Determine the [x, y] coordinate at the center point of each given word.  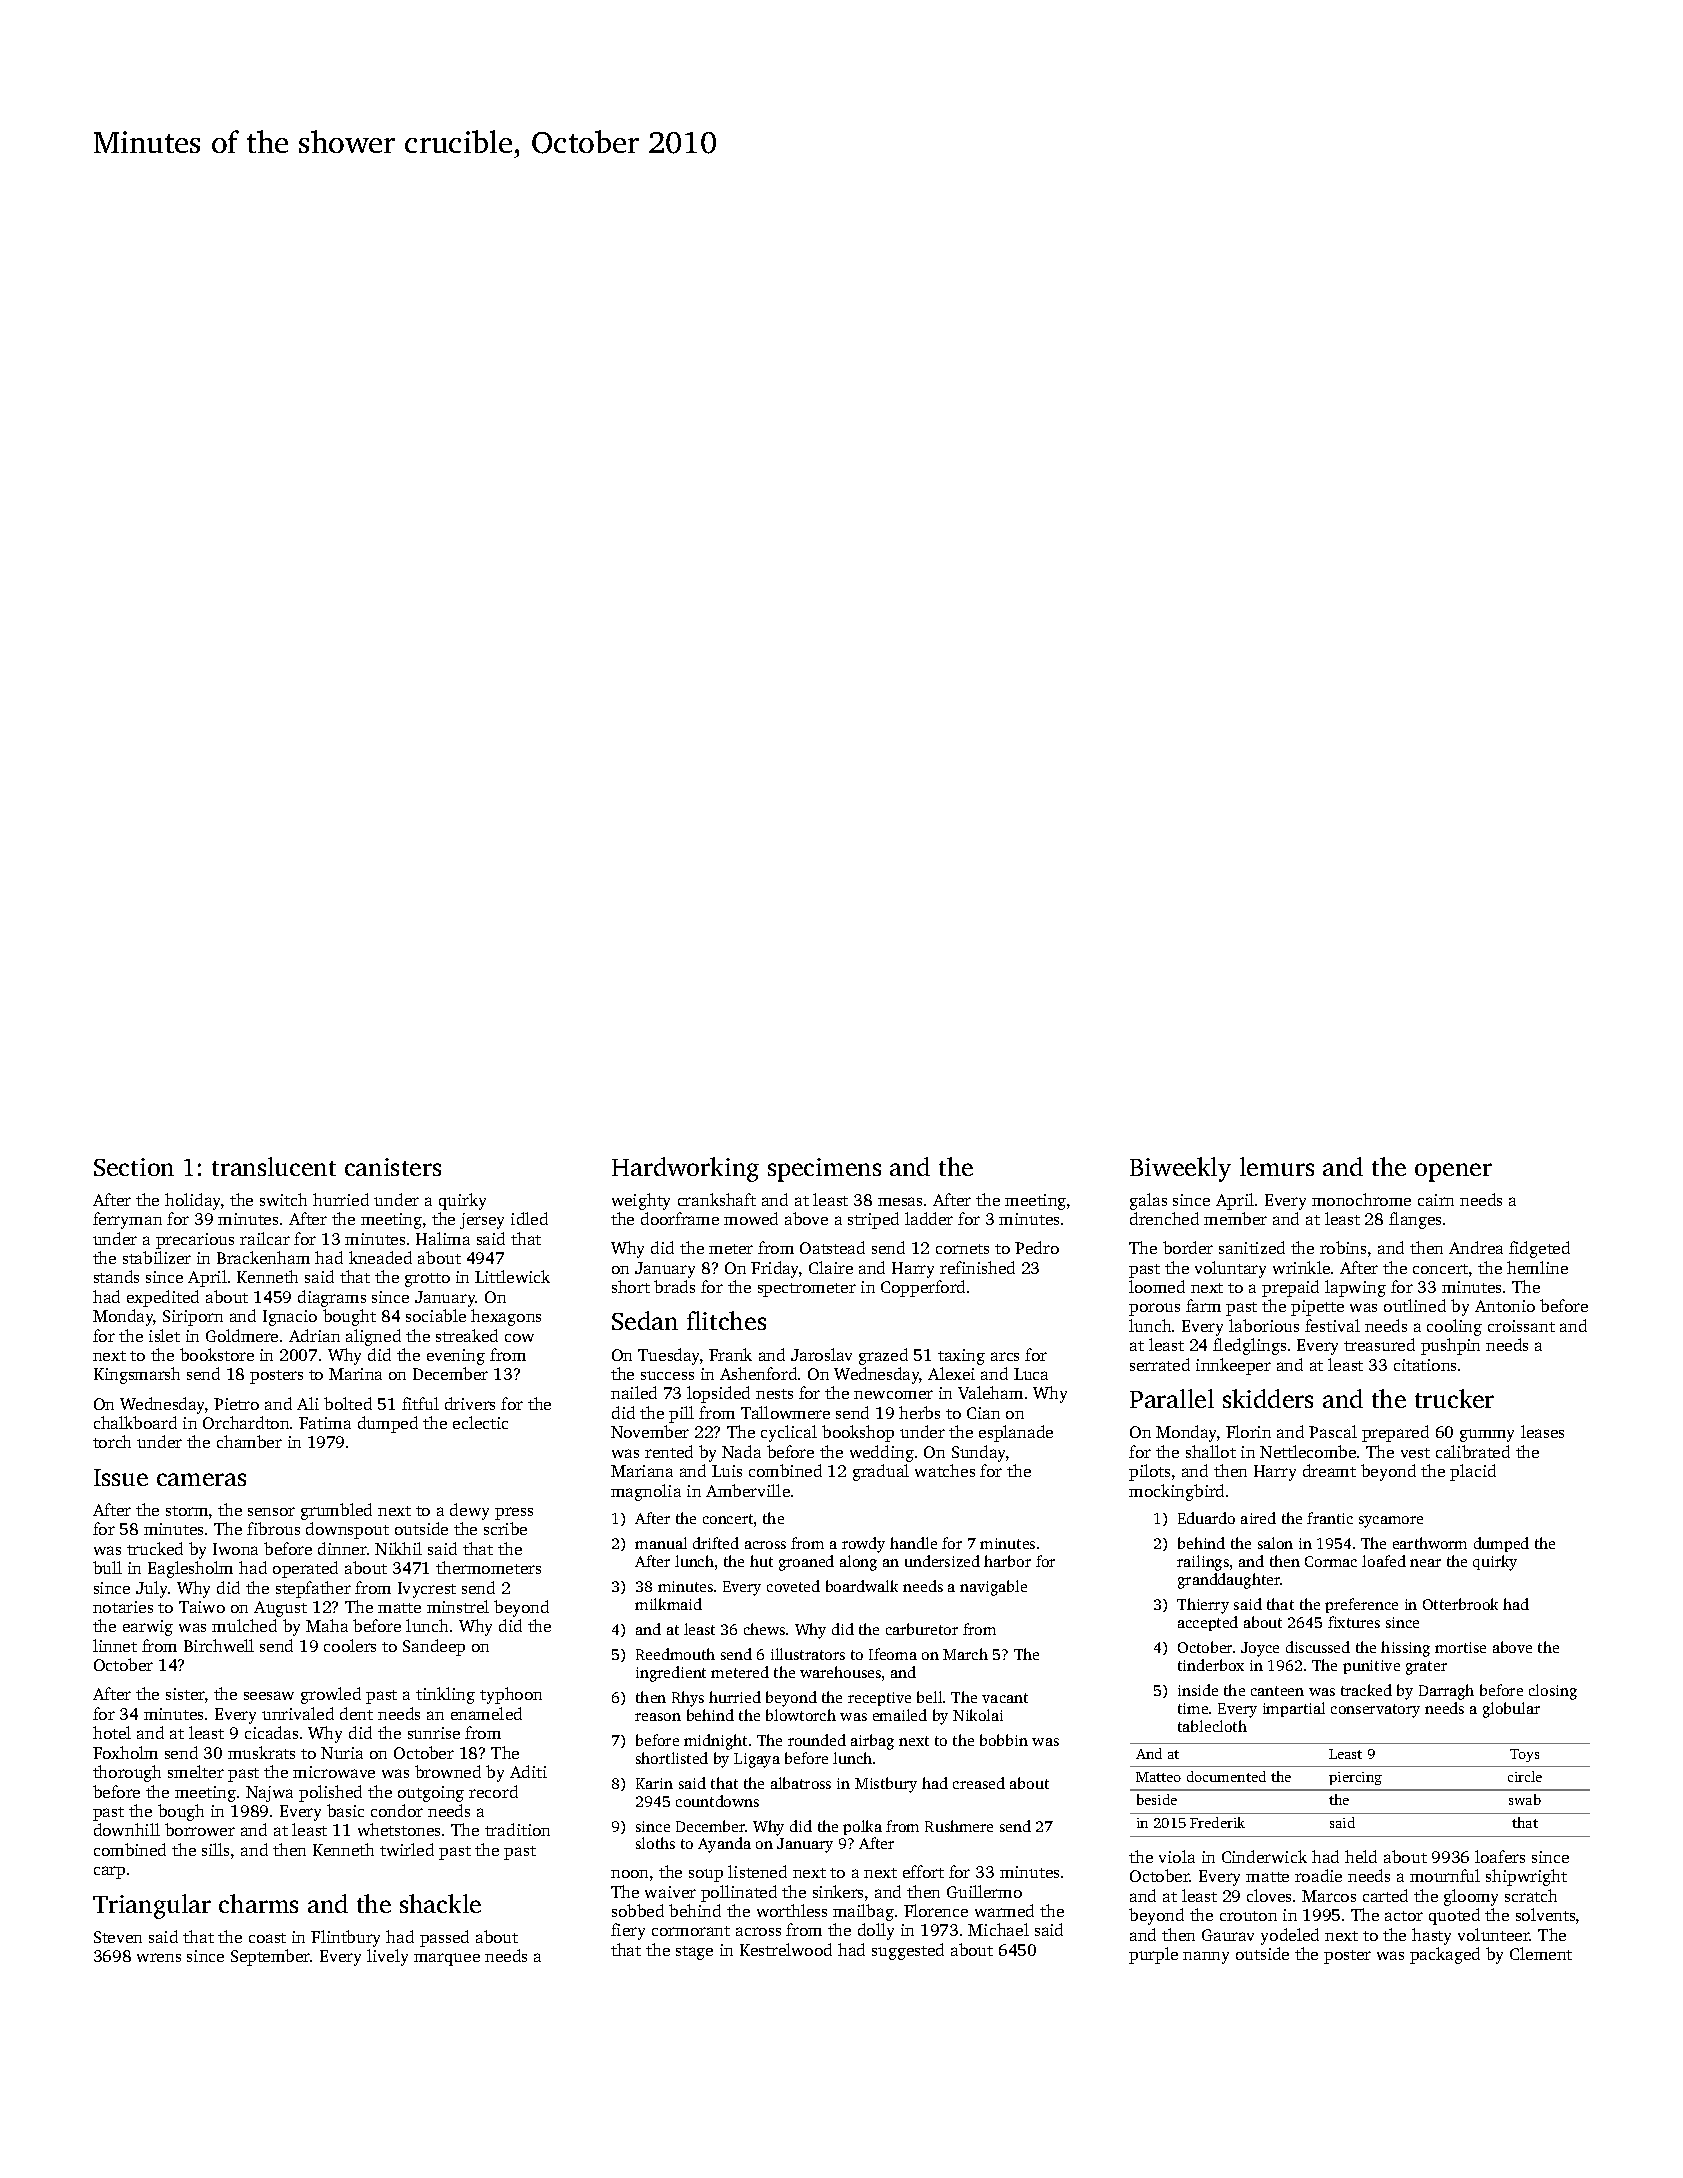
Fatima [325, 1423]
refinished [977, 1267]
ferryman [127, 1220]
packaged [1445, 1955]
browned [448, 1771]
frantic [1330, 1518]
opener [1453, 1172]
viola [1177, 1856]
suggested [908, 1951]
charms [258, 1903]
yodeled [1290, 1936]
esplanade [1016, 1433]
